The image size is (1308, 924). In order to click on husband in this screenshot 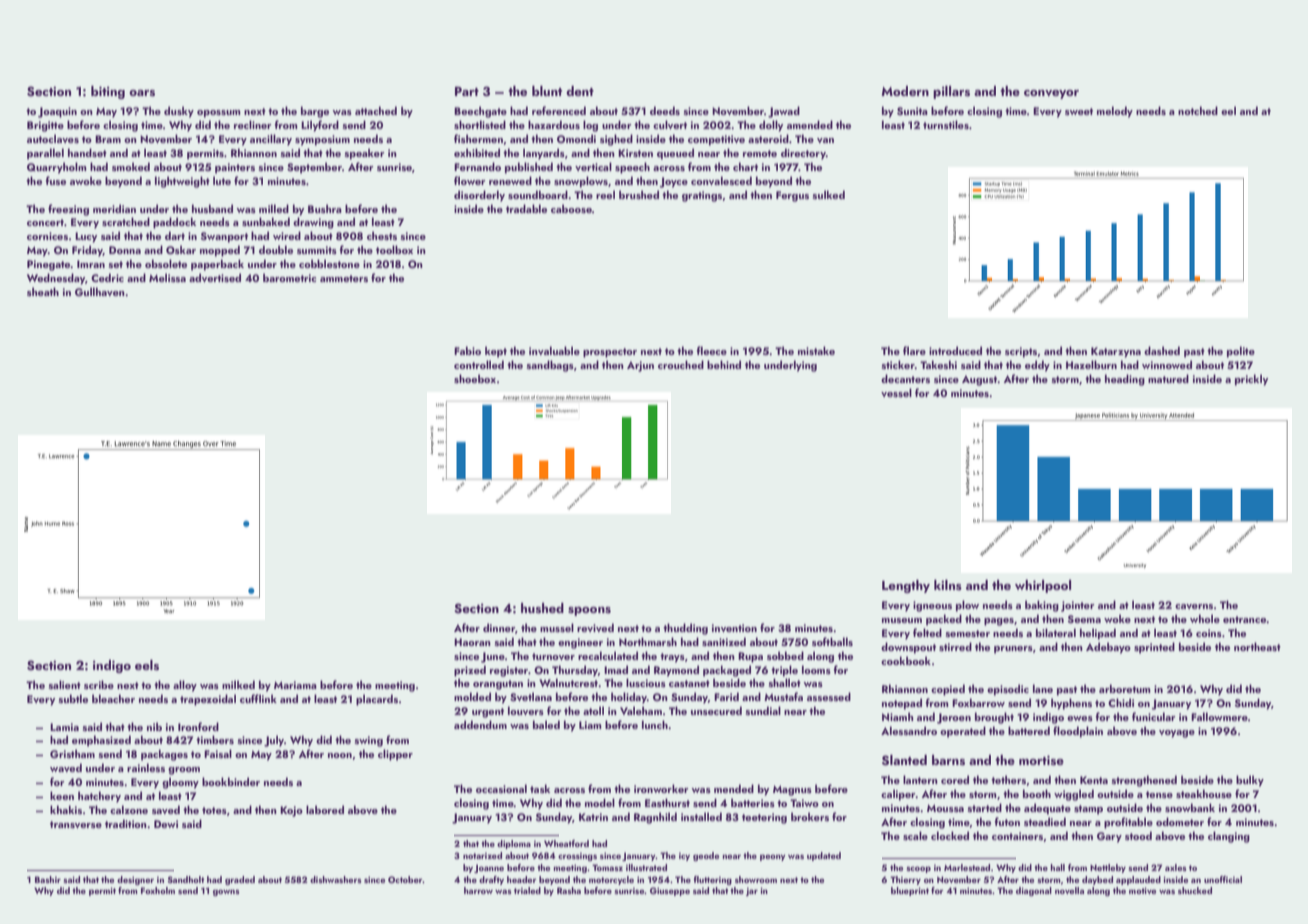, I will do `click(212, 208)`.
